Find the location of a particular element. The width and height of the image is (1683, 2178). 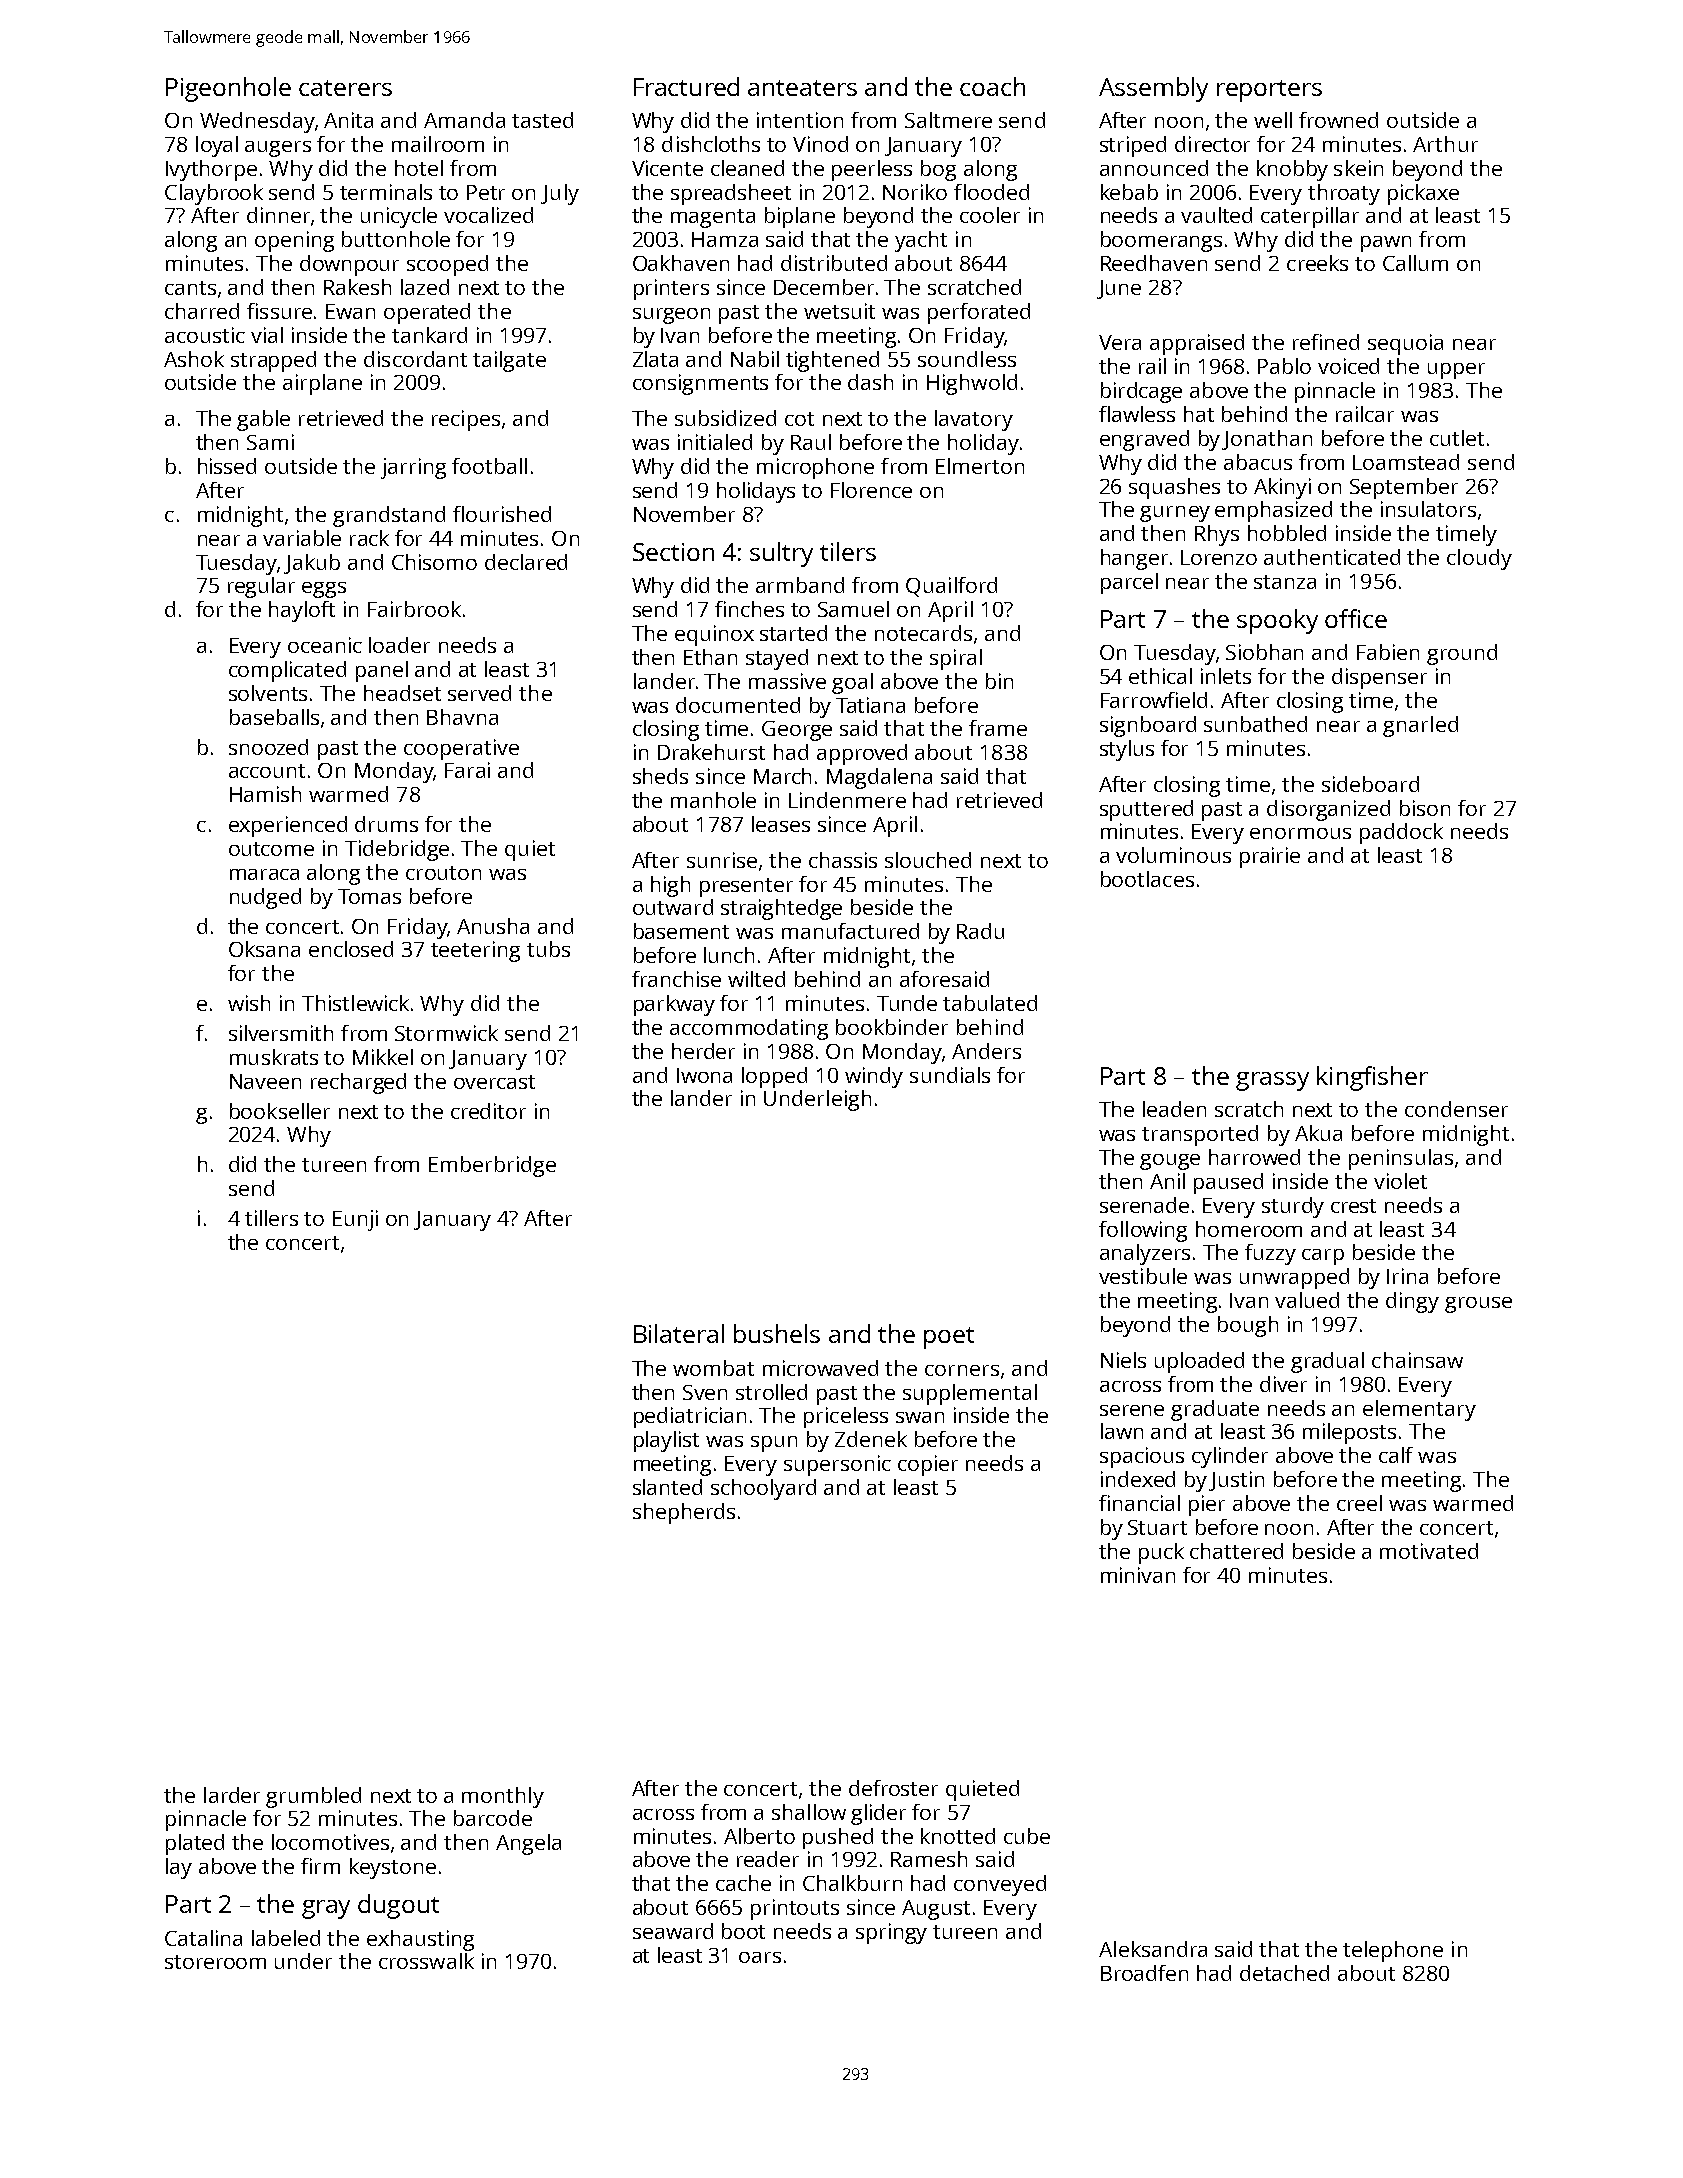

slanted is located at coordinates (667, 1487).
